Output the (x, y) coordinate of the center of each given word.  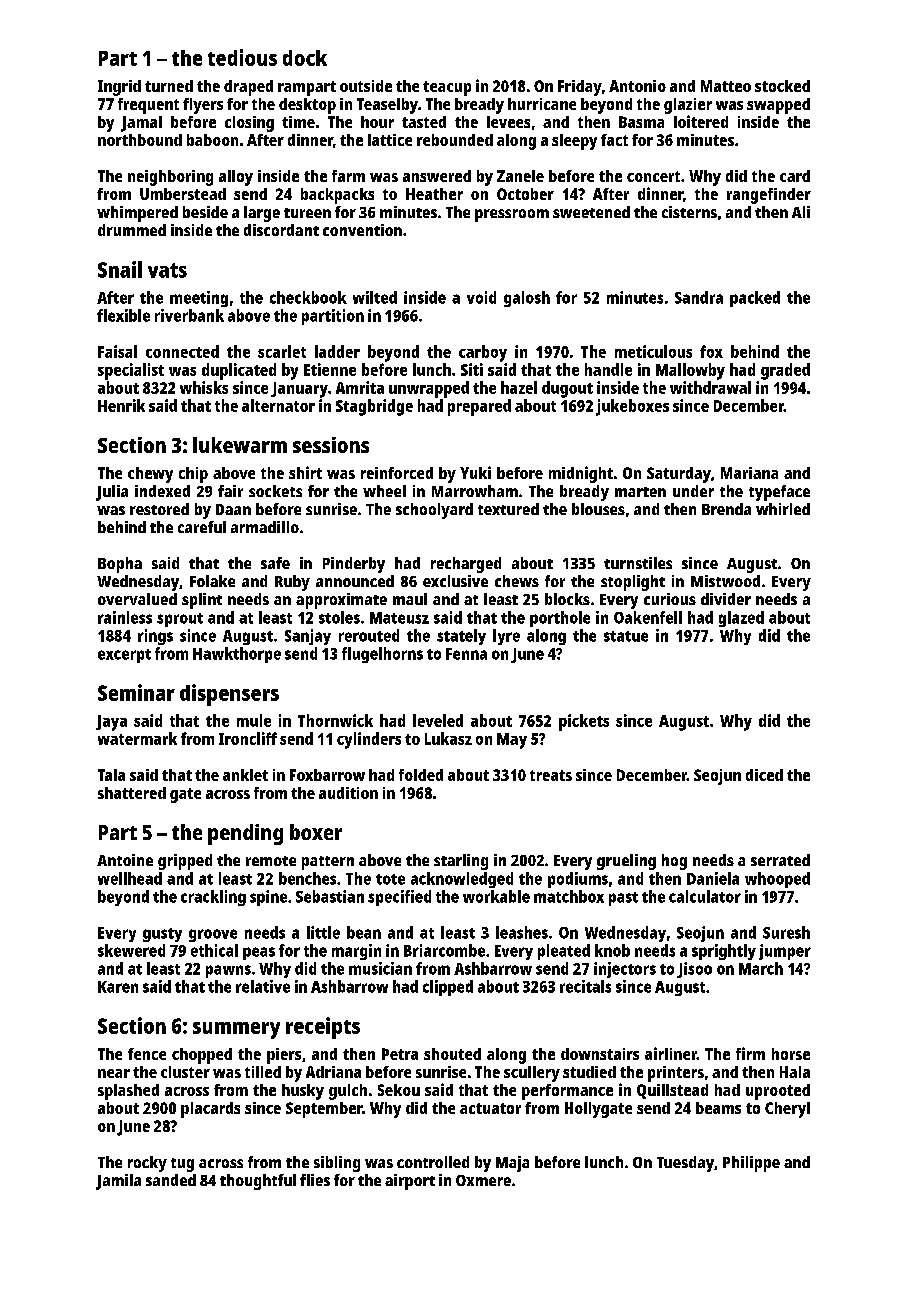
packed (755, 299)
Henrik (121, 405)
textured (508, 509)
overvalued (137, 599)
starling (461, 862)
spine (268, 898)
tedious (242, 57)
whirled (783, 509)
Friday (580, 88)
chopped (202, 1056)
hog (674, 862)
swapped (778, 106)
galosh (527, 299)
